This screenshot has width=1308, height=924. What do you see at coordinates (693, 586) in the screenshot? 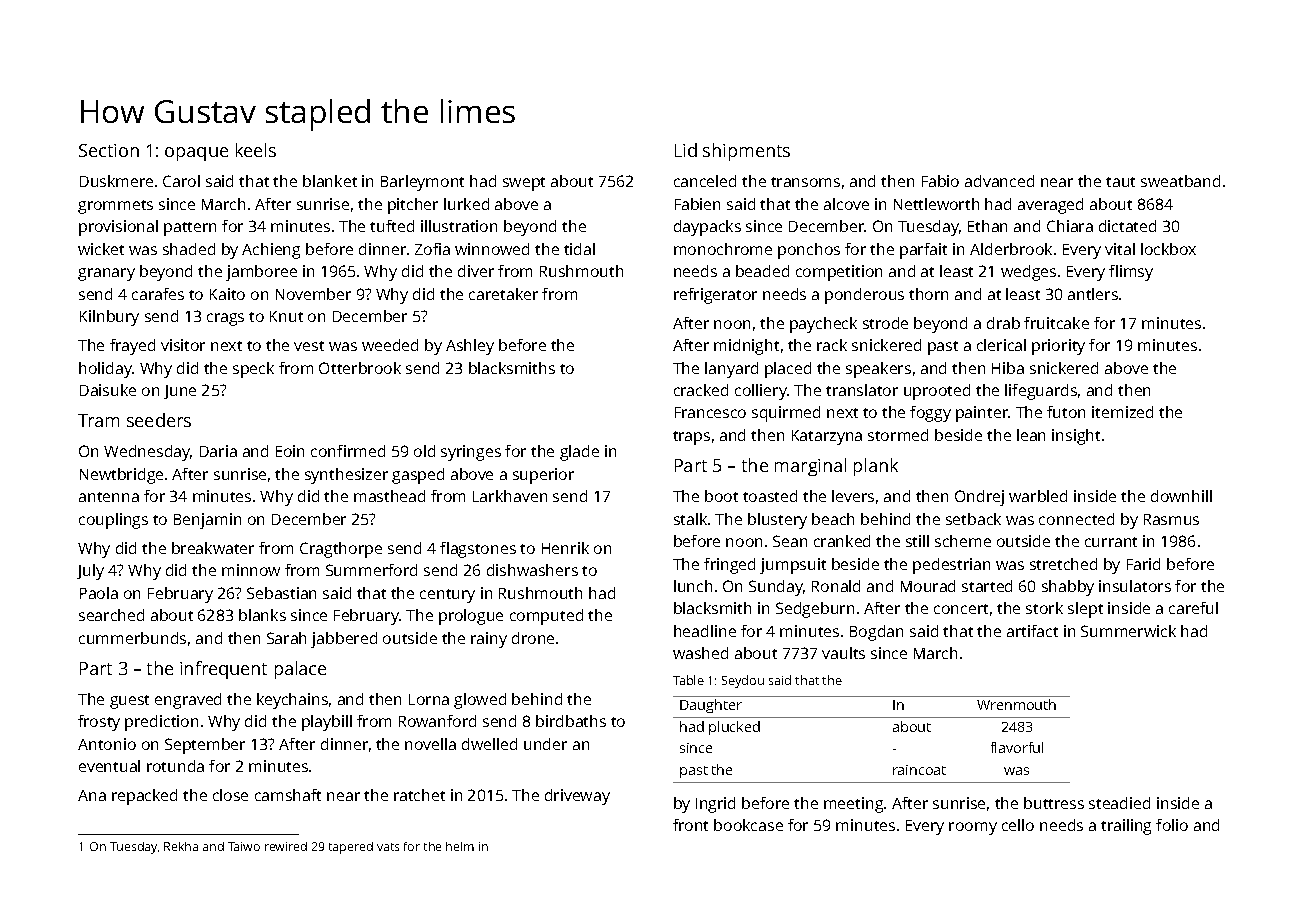
I see `lunch` at bounding box center [693, 586].
